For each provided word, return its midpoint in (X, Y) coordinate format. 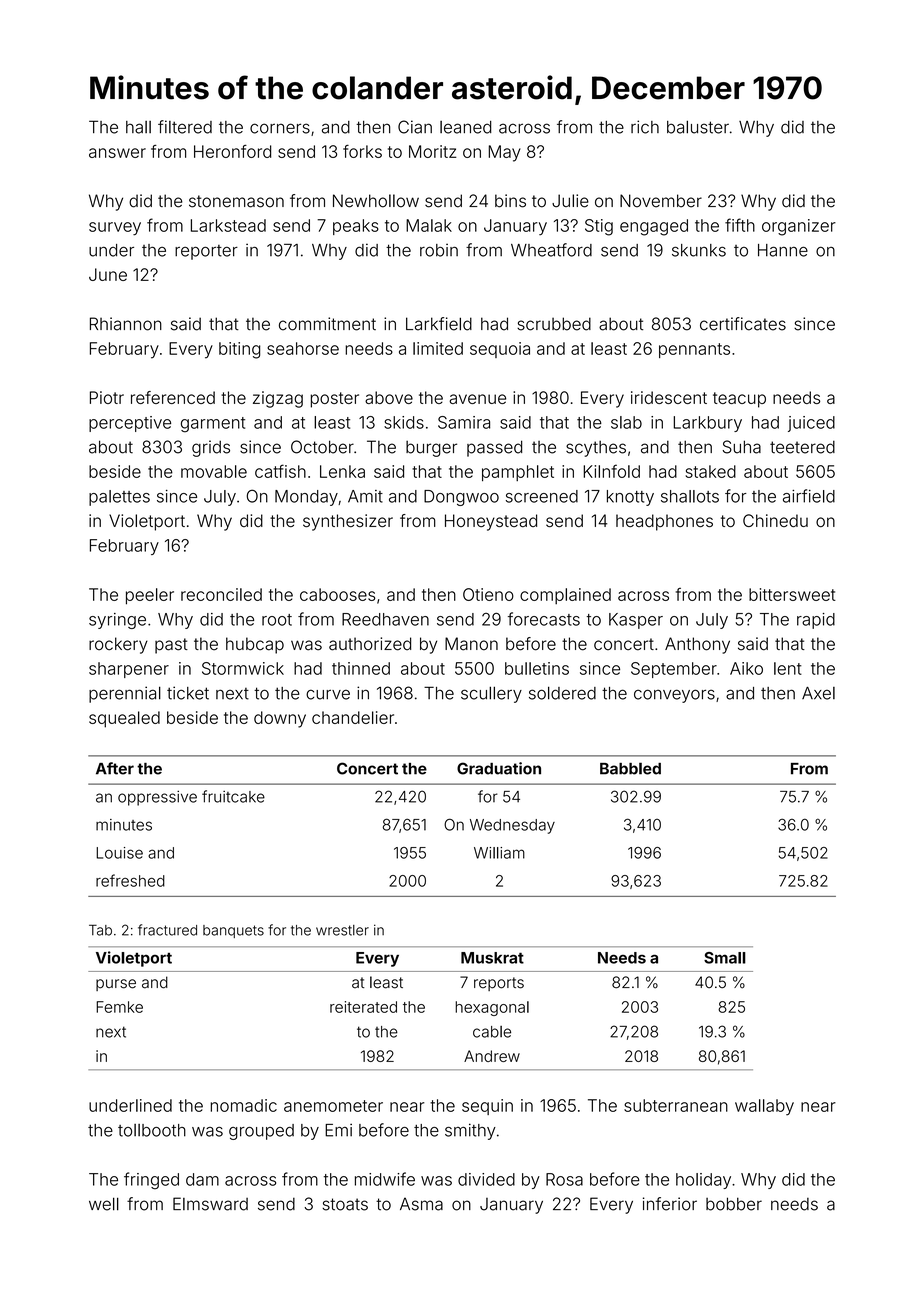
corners (280, 128)
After (115, 768)
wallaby (764, 1107)
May (505, 153)
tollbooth (152, 1130)
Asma (421, 1204)
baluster (698, 127)
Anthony (697, 645)
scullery (491, 694)
